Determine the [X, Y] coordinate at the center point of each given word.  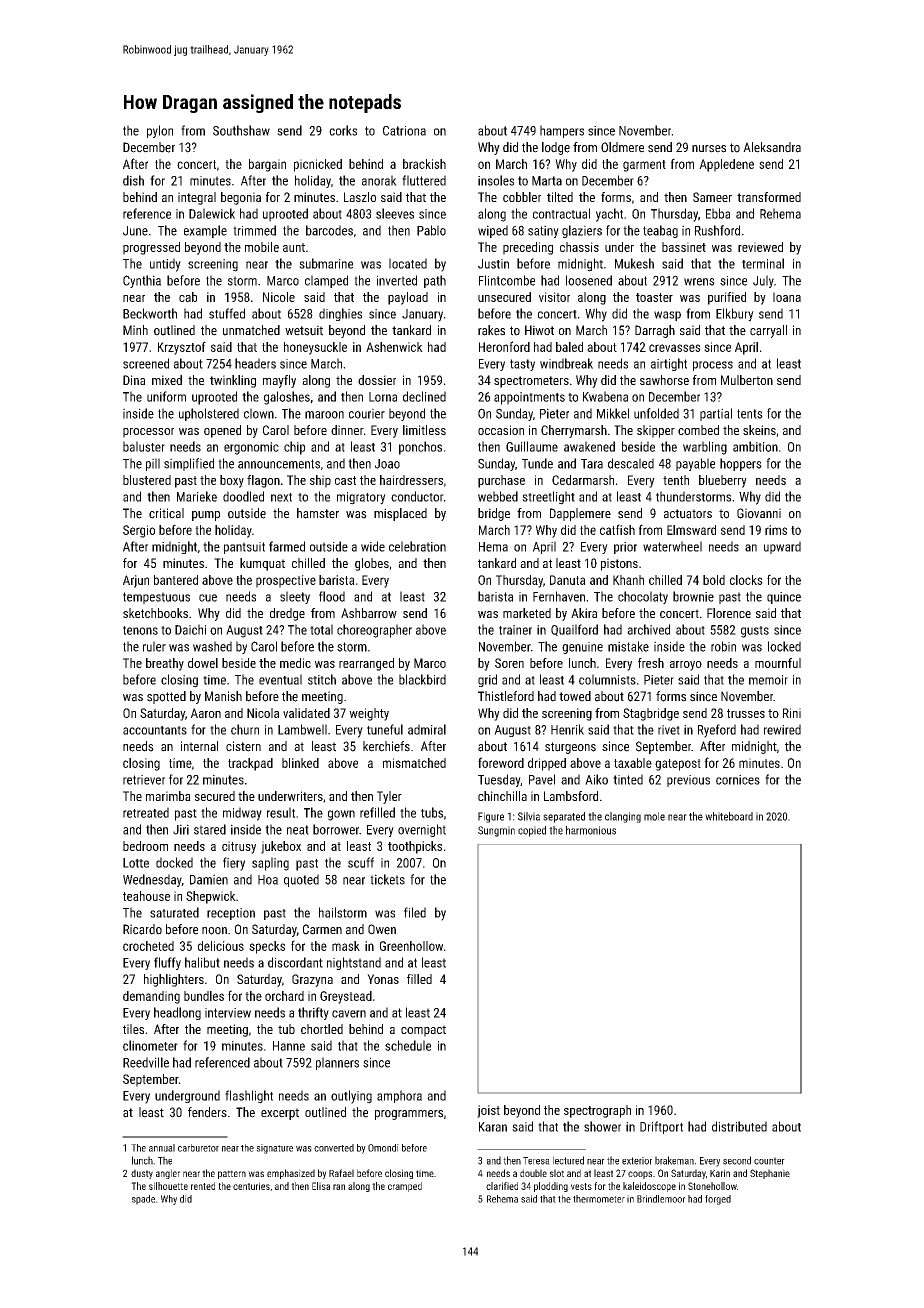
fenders [207, 1112]
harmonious [591, 830]
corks [343, 130]
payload [408, 298]
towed [575, 696]
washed [212, 646]
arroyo [686, 666]
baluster [144, 446]
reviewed [760, 247]
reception [231, 914]
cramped [405, 1187]
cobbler [522, 197]
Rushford [717, 230]
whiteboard [729, 816]
